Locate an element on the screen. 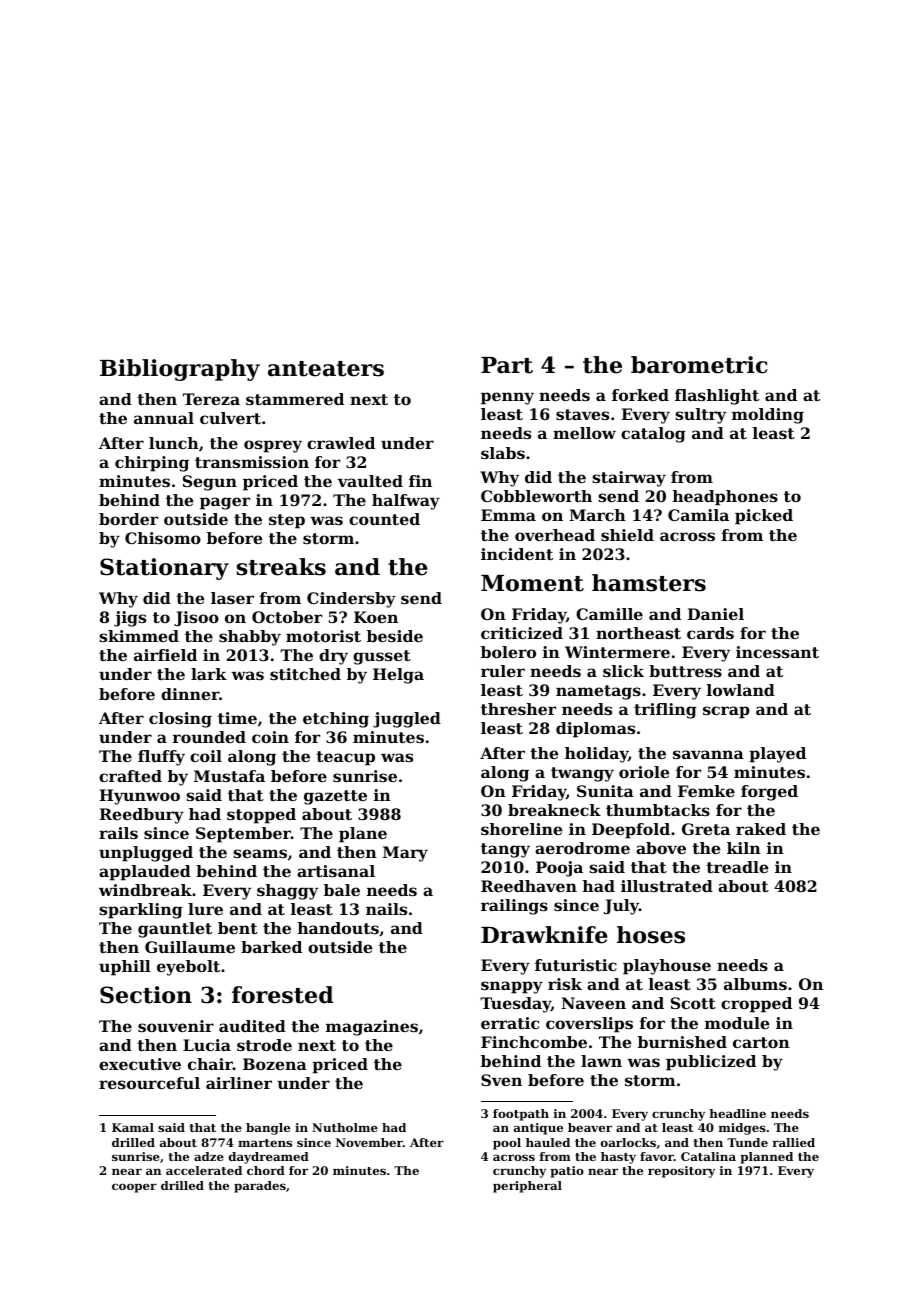 This screenshot has width=924, height=1314. annual is located at coordinates (164, 418).
